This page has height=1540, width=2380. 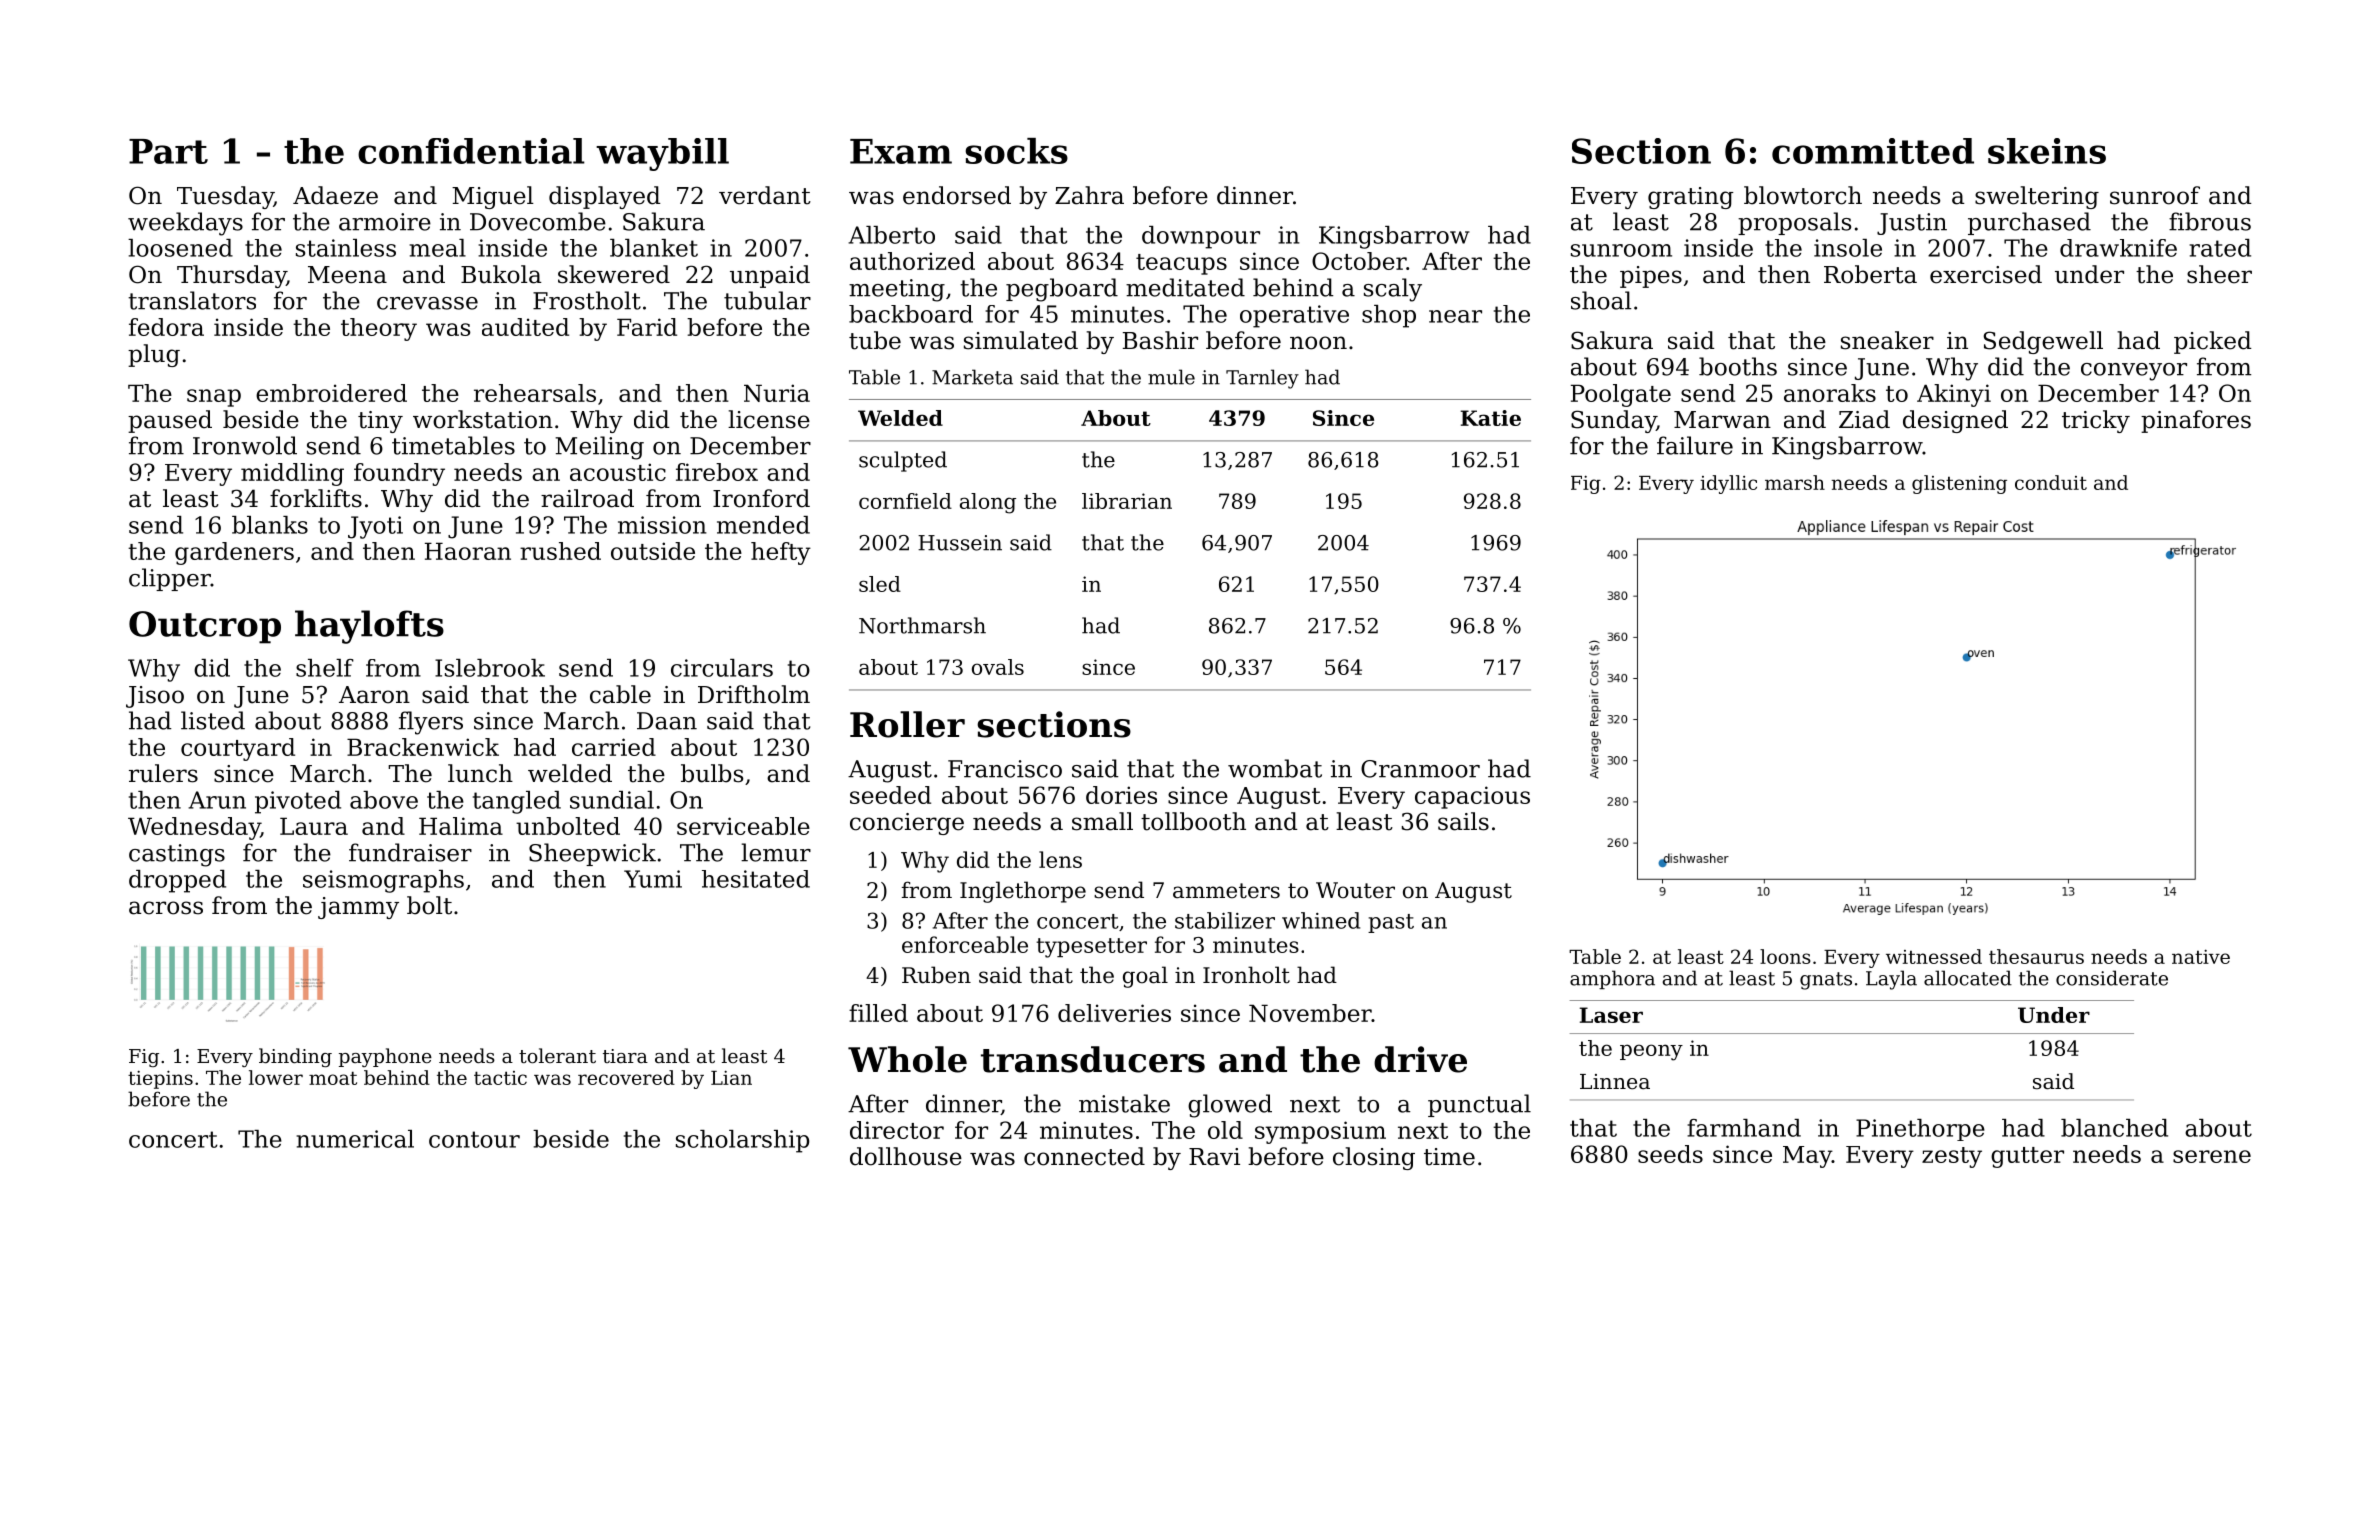 I want to click on loosened, so click(x=180, y=248).
